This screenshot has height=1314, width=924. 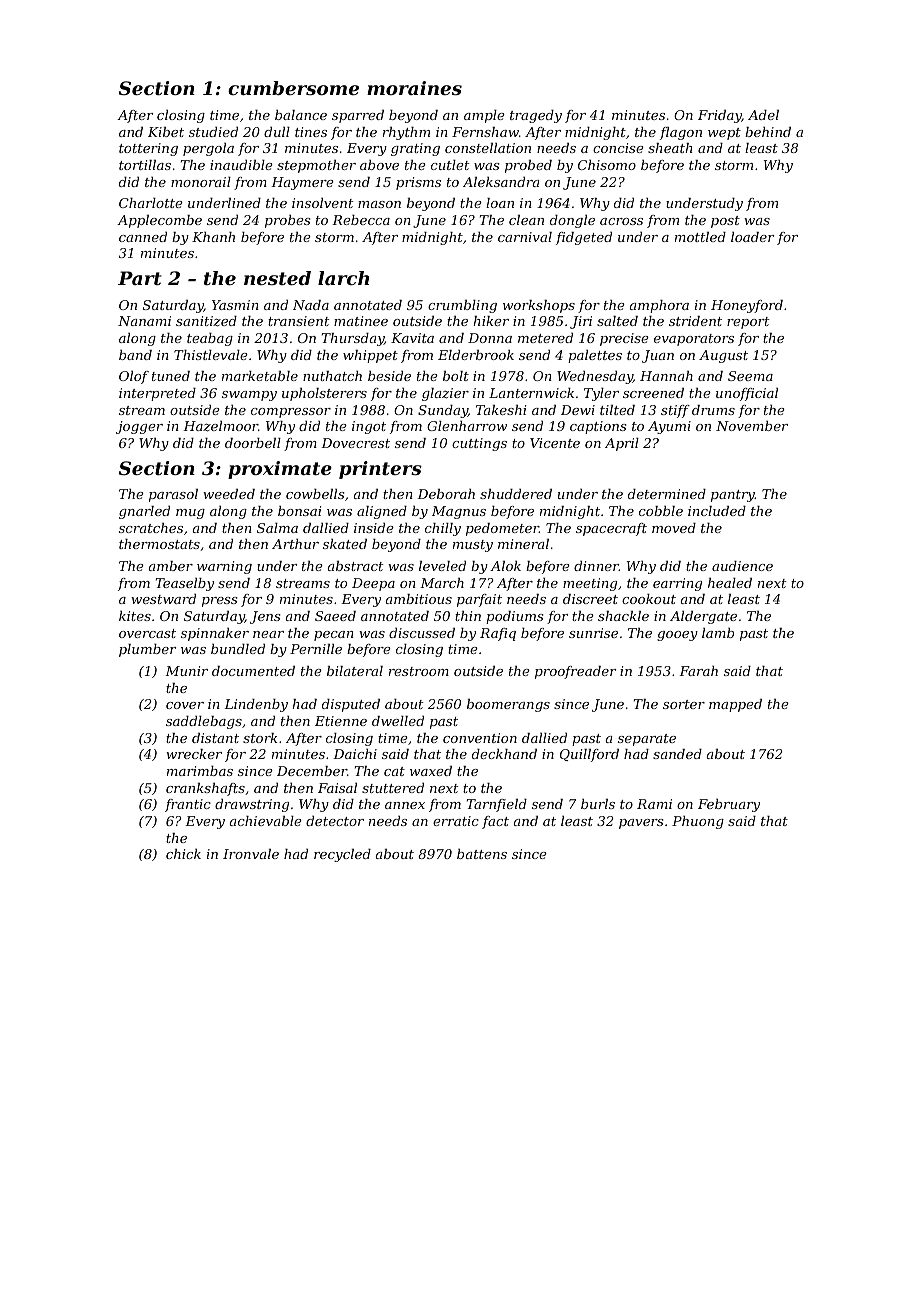 What do you see at coordinates (443, 529) in the screenshot?
I see `chilly` at bounding box center [443, 529].
